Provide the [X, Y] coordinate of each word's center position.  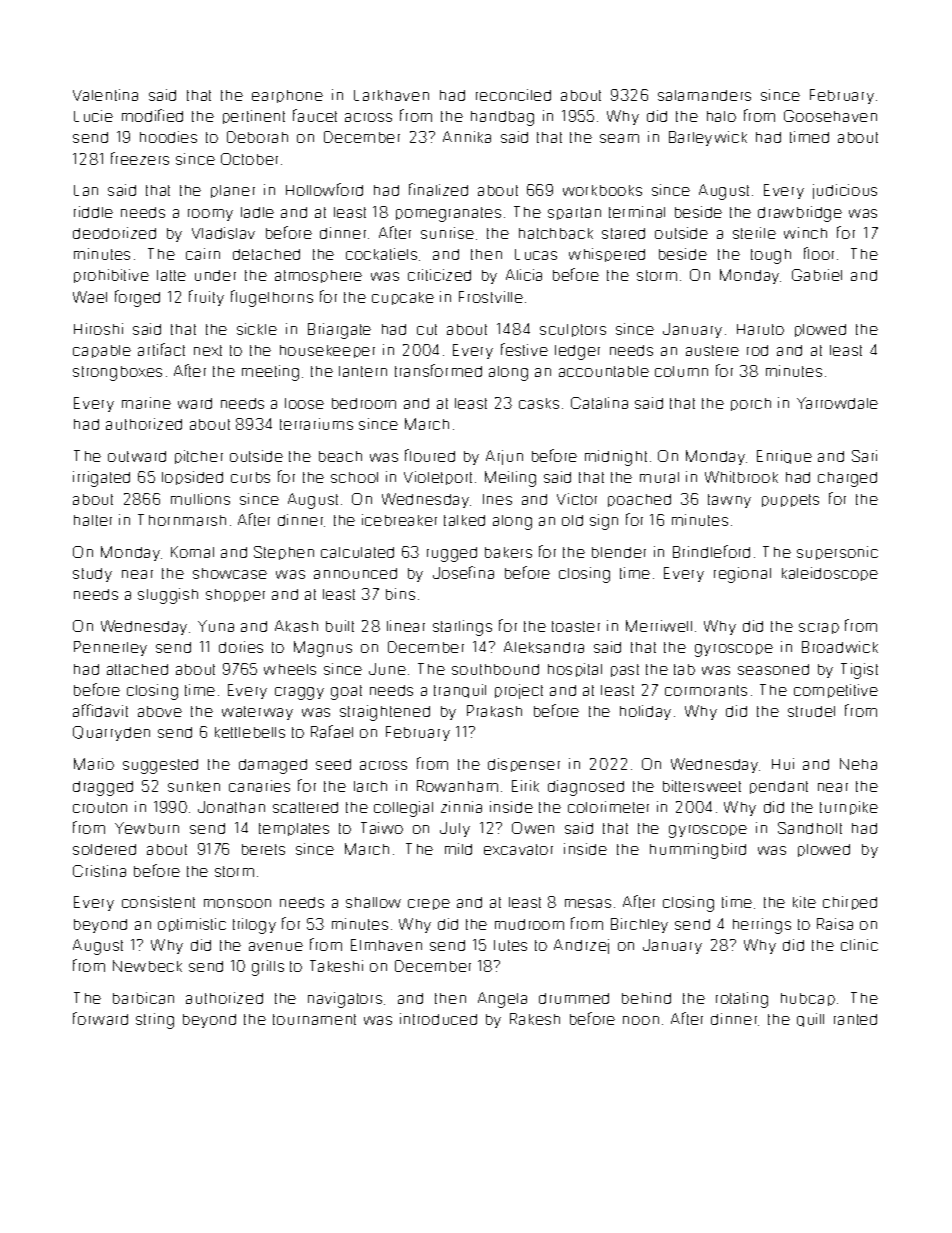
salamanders [704, 95]
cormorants [706, 690]
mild [458, 849]
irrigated [101, 479]
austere [712, 350]
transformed [438, 370]
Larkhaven [391, 95]
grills [268, 968]
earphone [287, 96]
